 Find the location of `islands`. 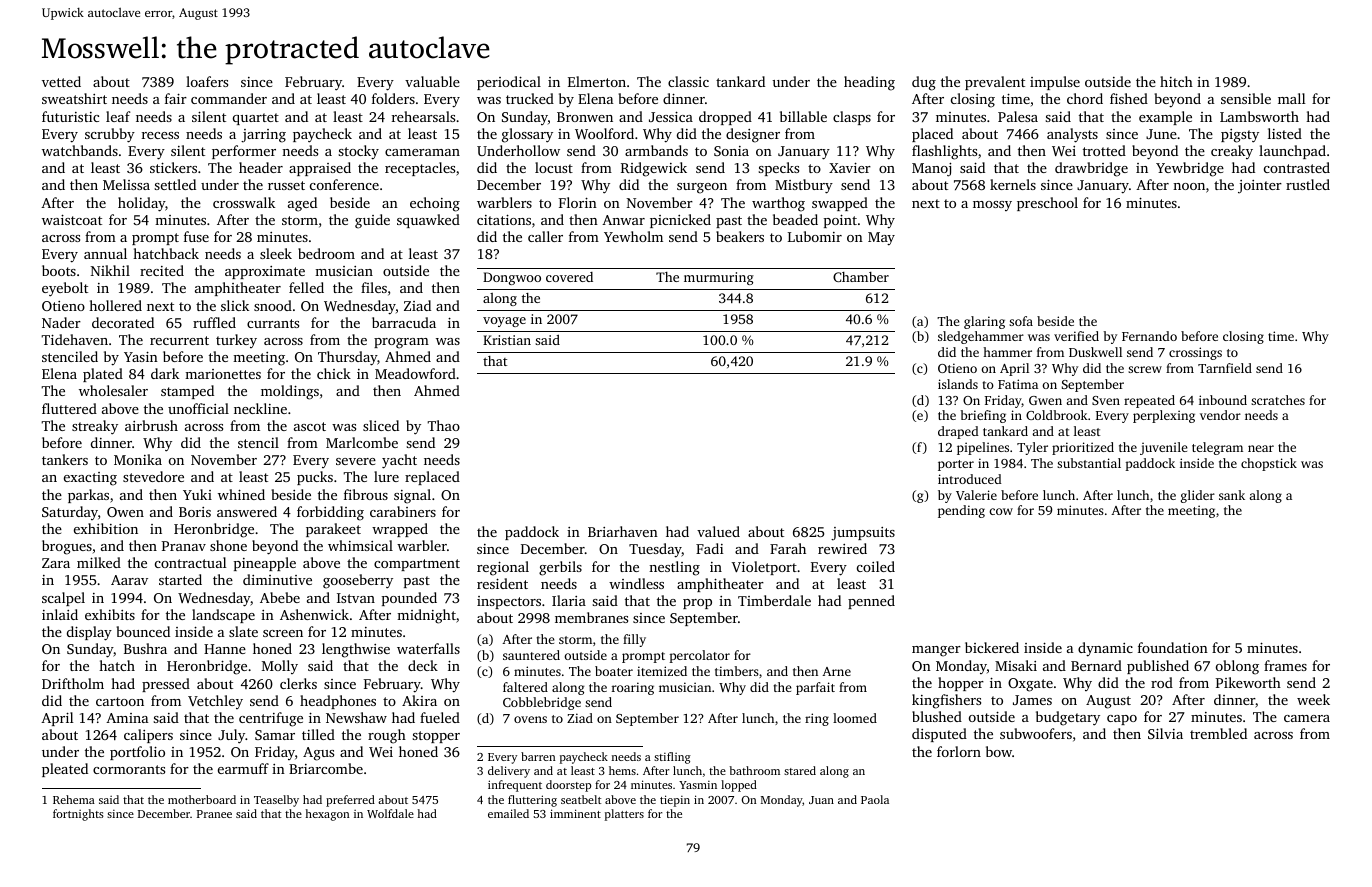

islands is located at coordinates (958, 384).
